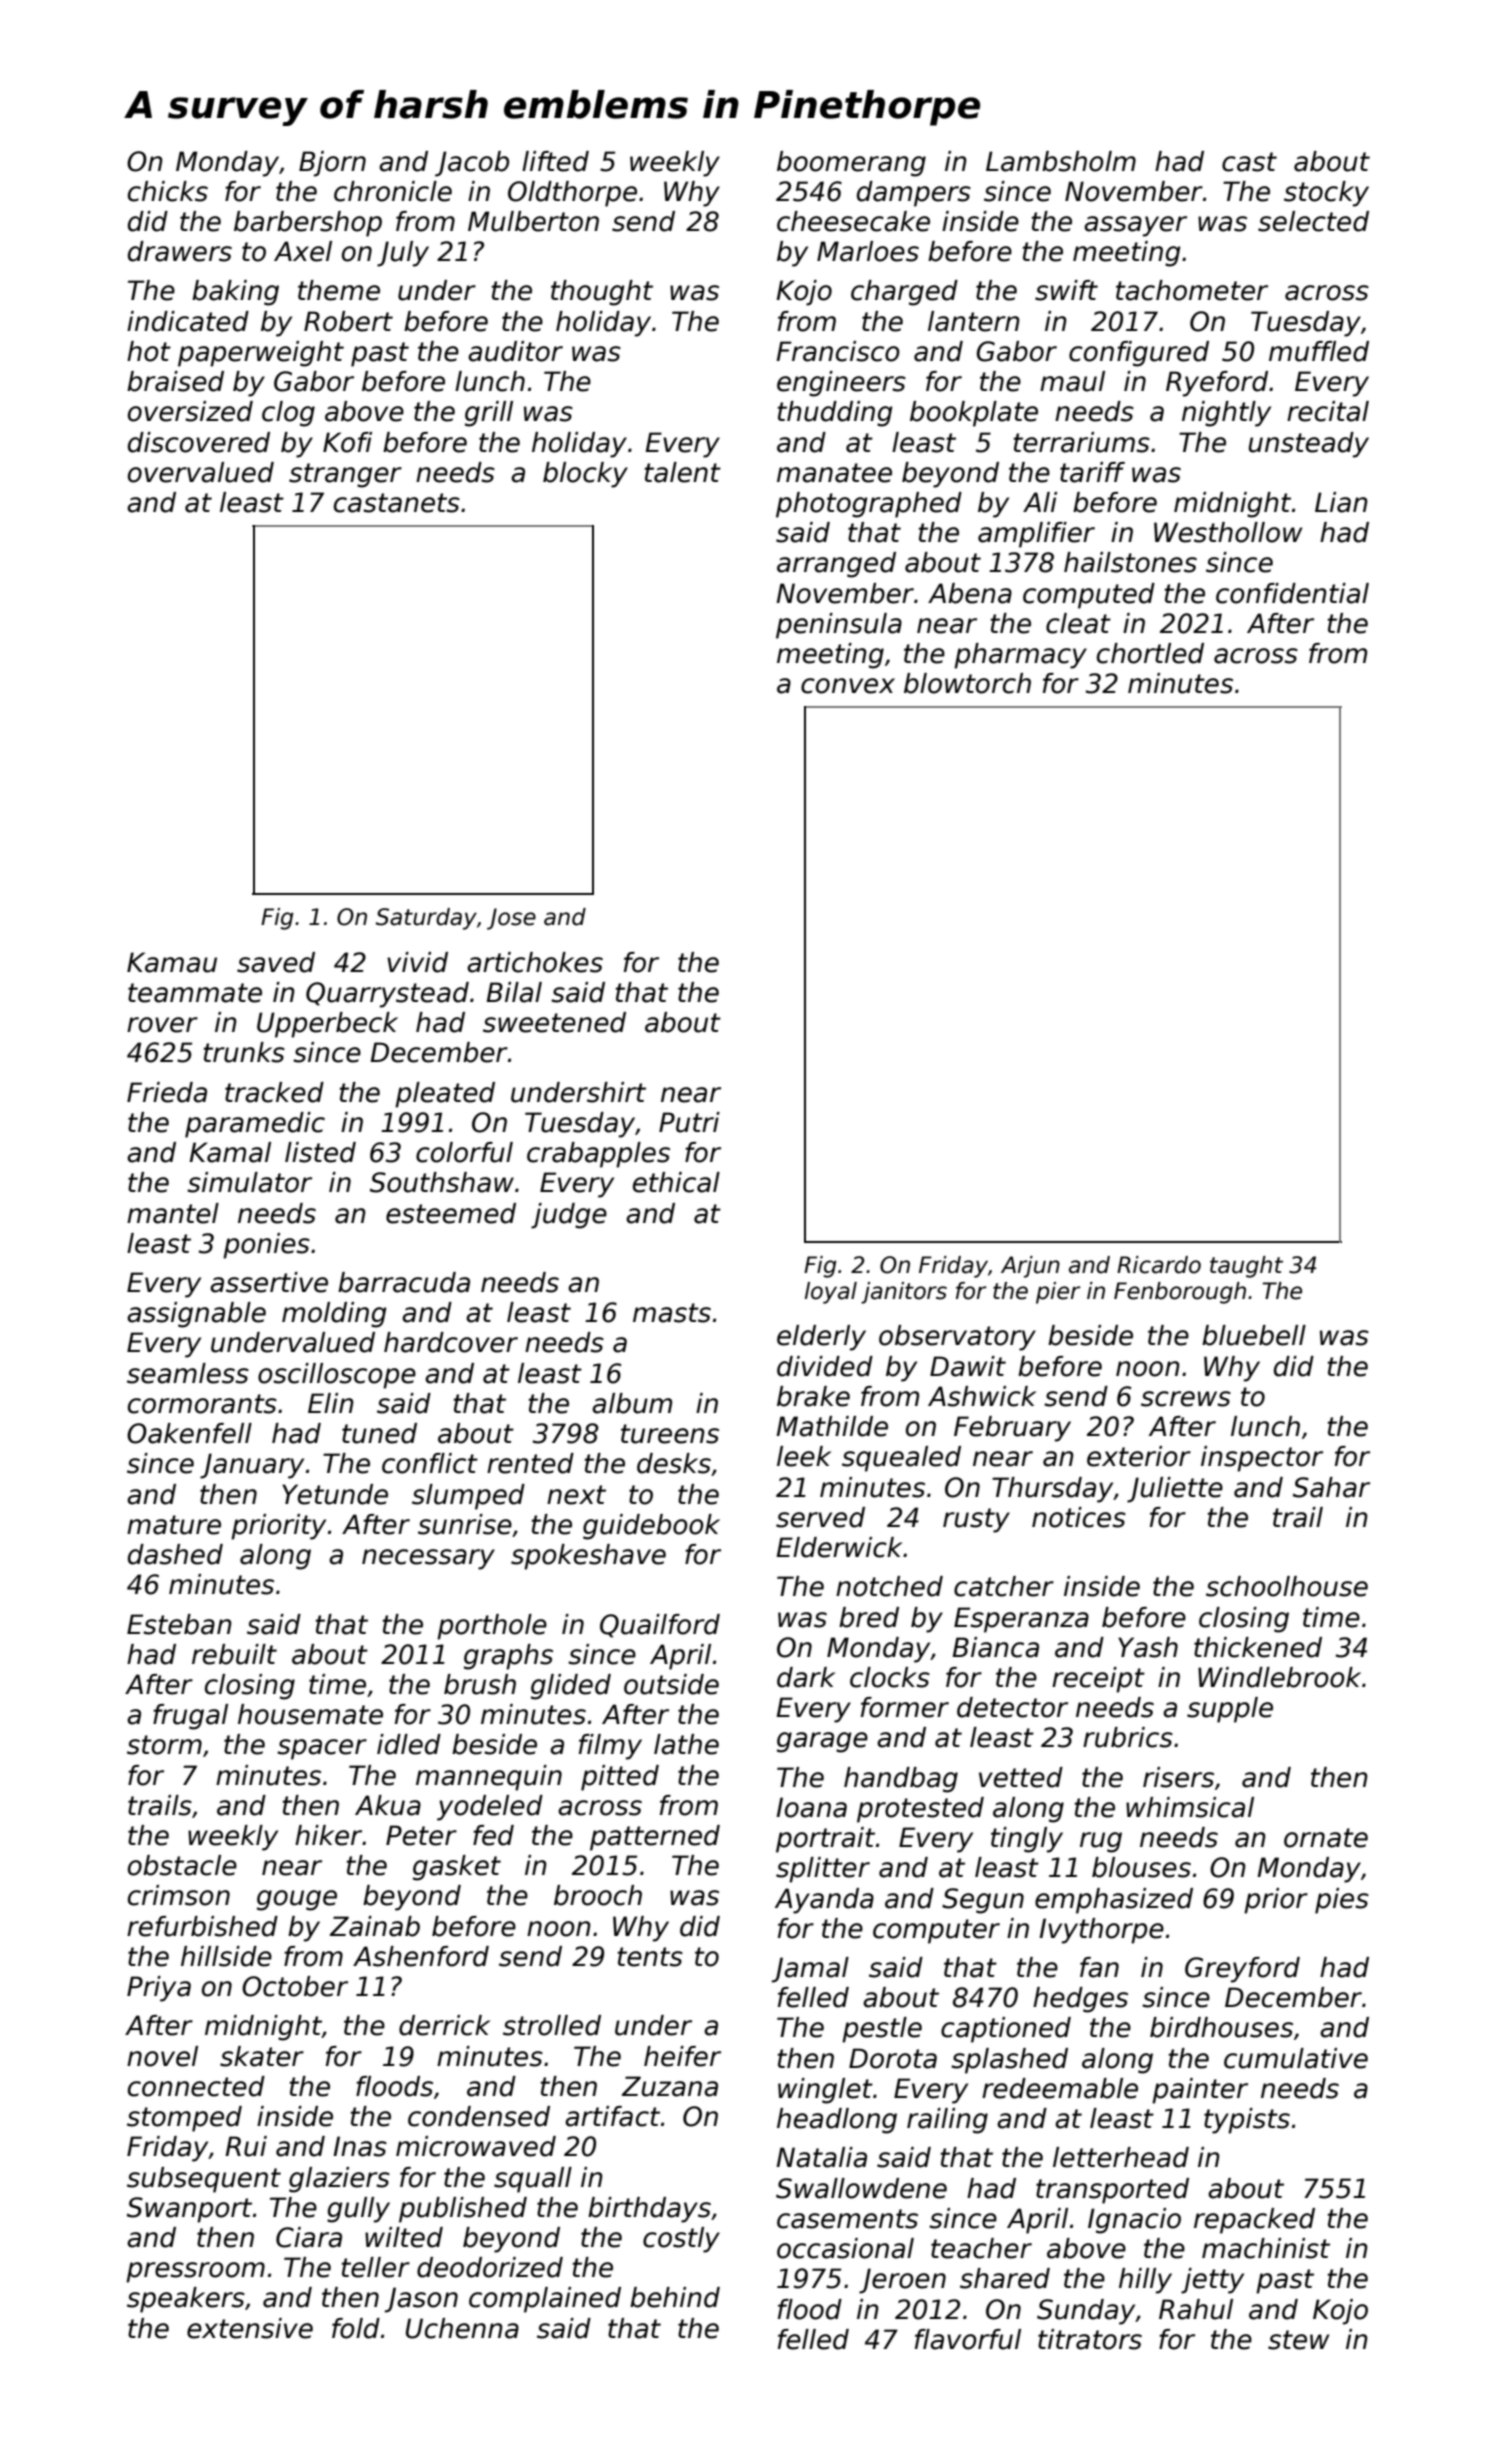 The height and width of the screenshot is (2464, 1496). Describe the element at coordinates (186, 2300) in the screenshot. I see `speakers` at that location.
